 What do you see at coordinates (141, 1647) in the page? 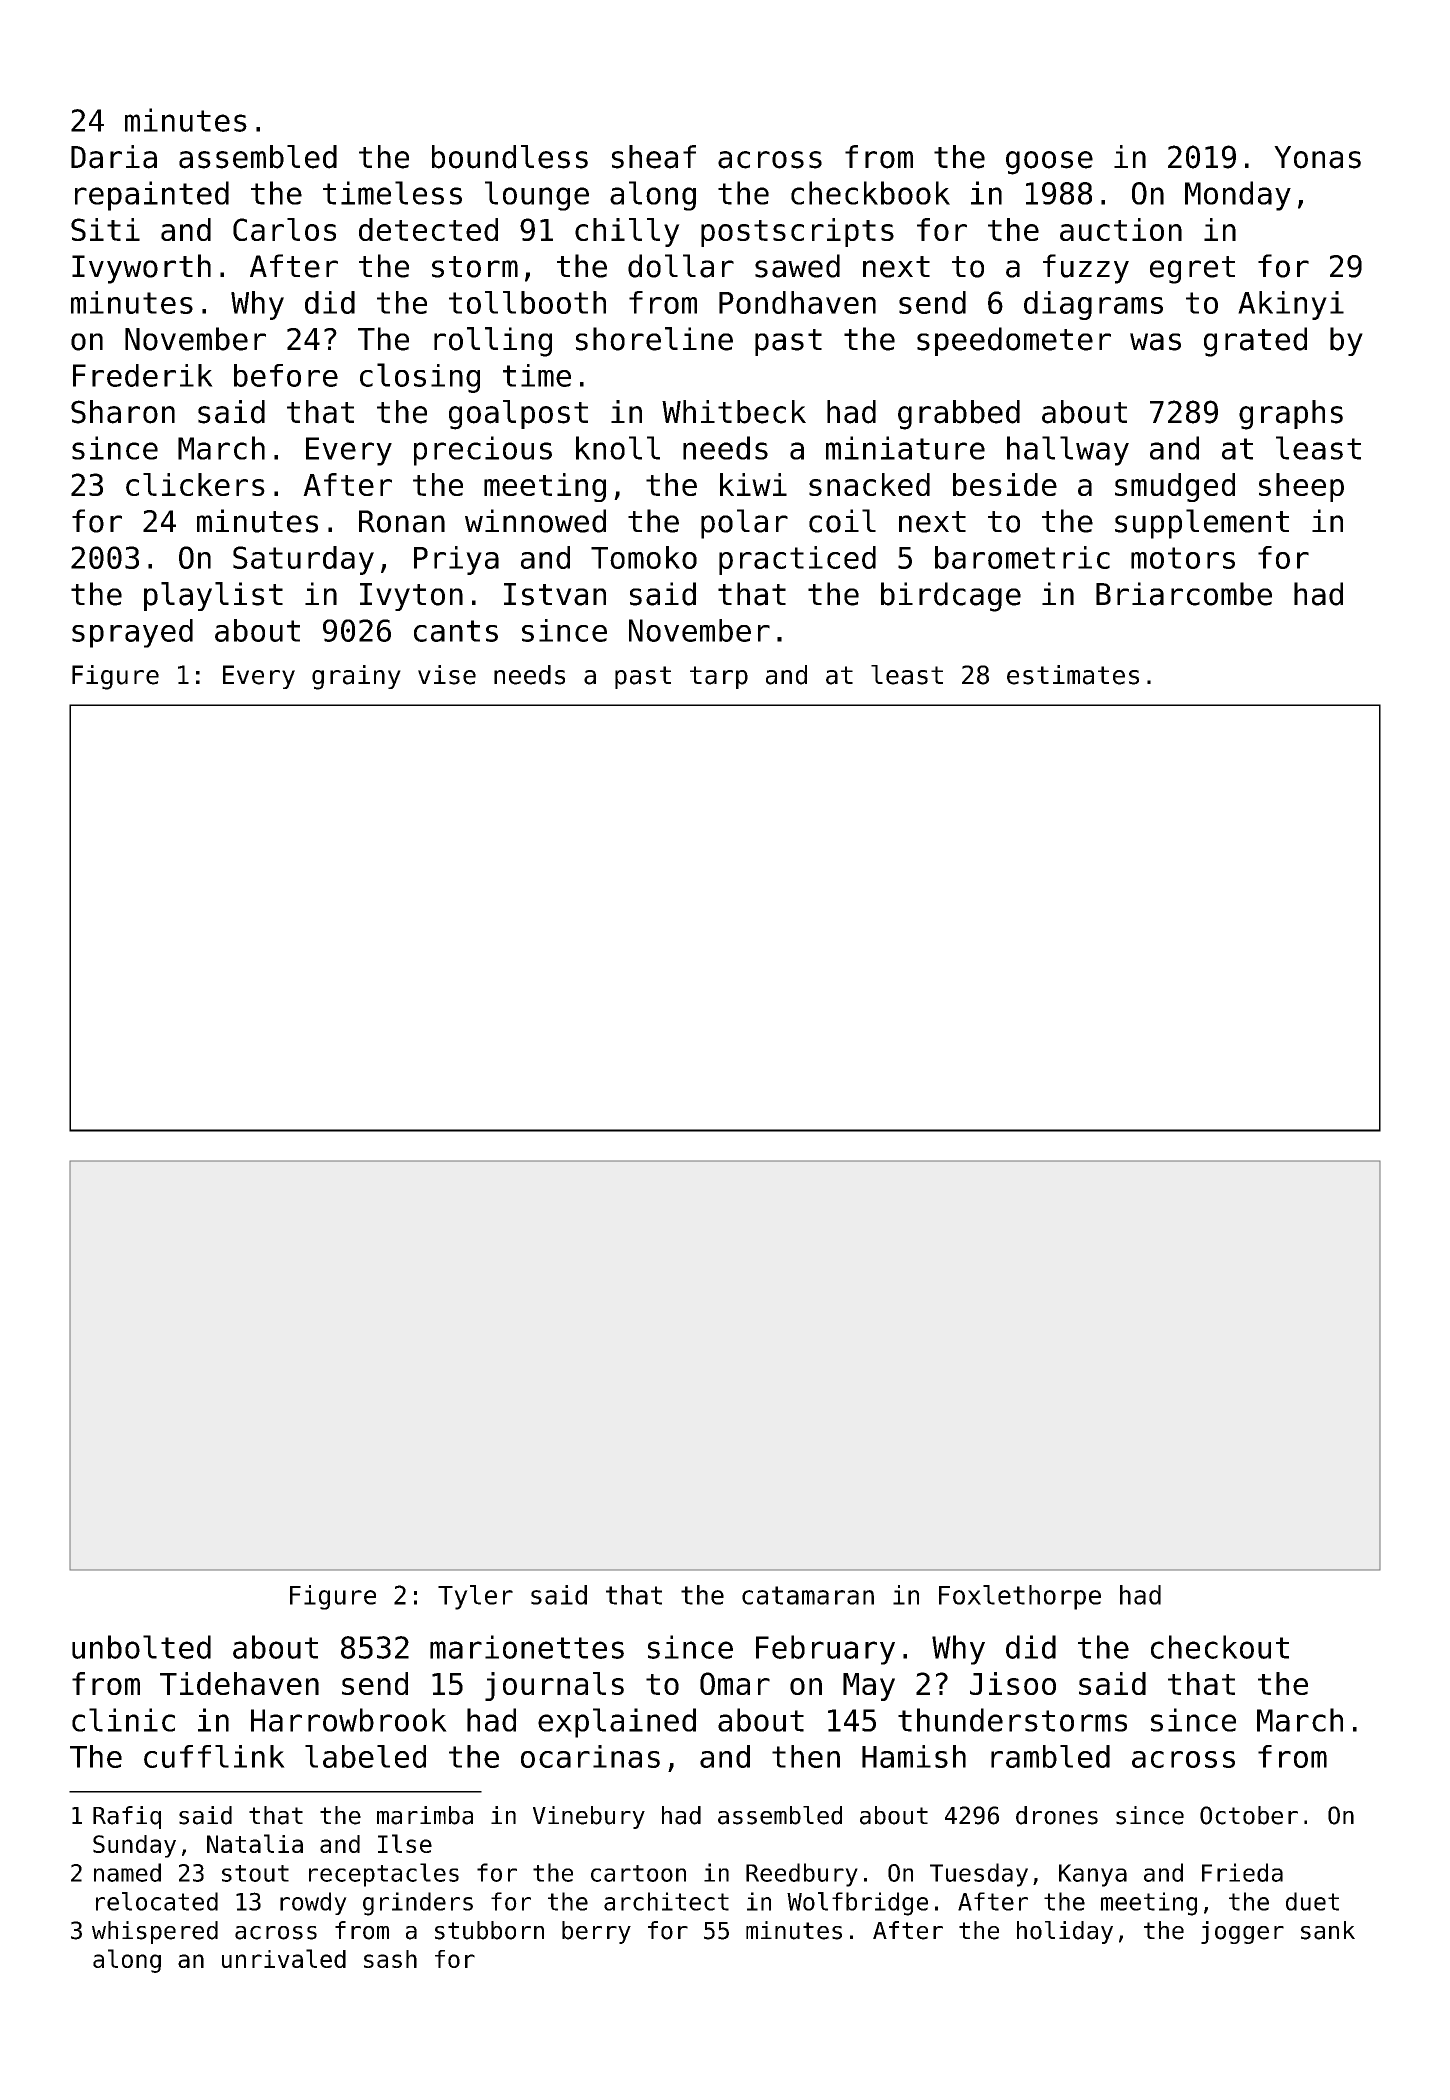
I see `unbolted` at bounding box center [141, 1647].
